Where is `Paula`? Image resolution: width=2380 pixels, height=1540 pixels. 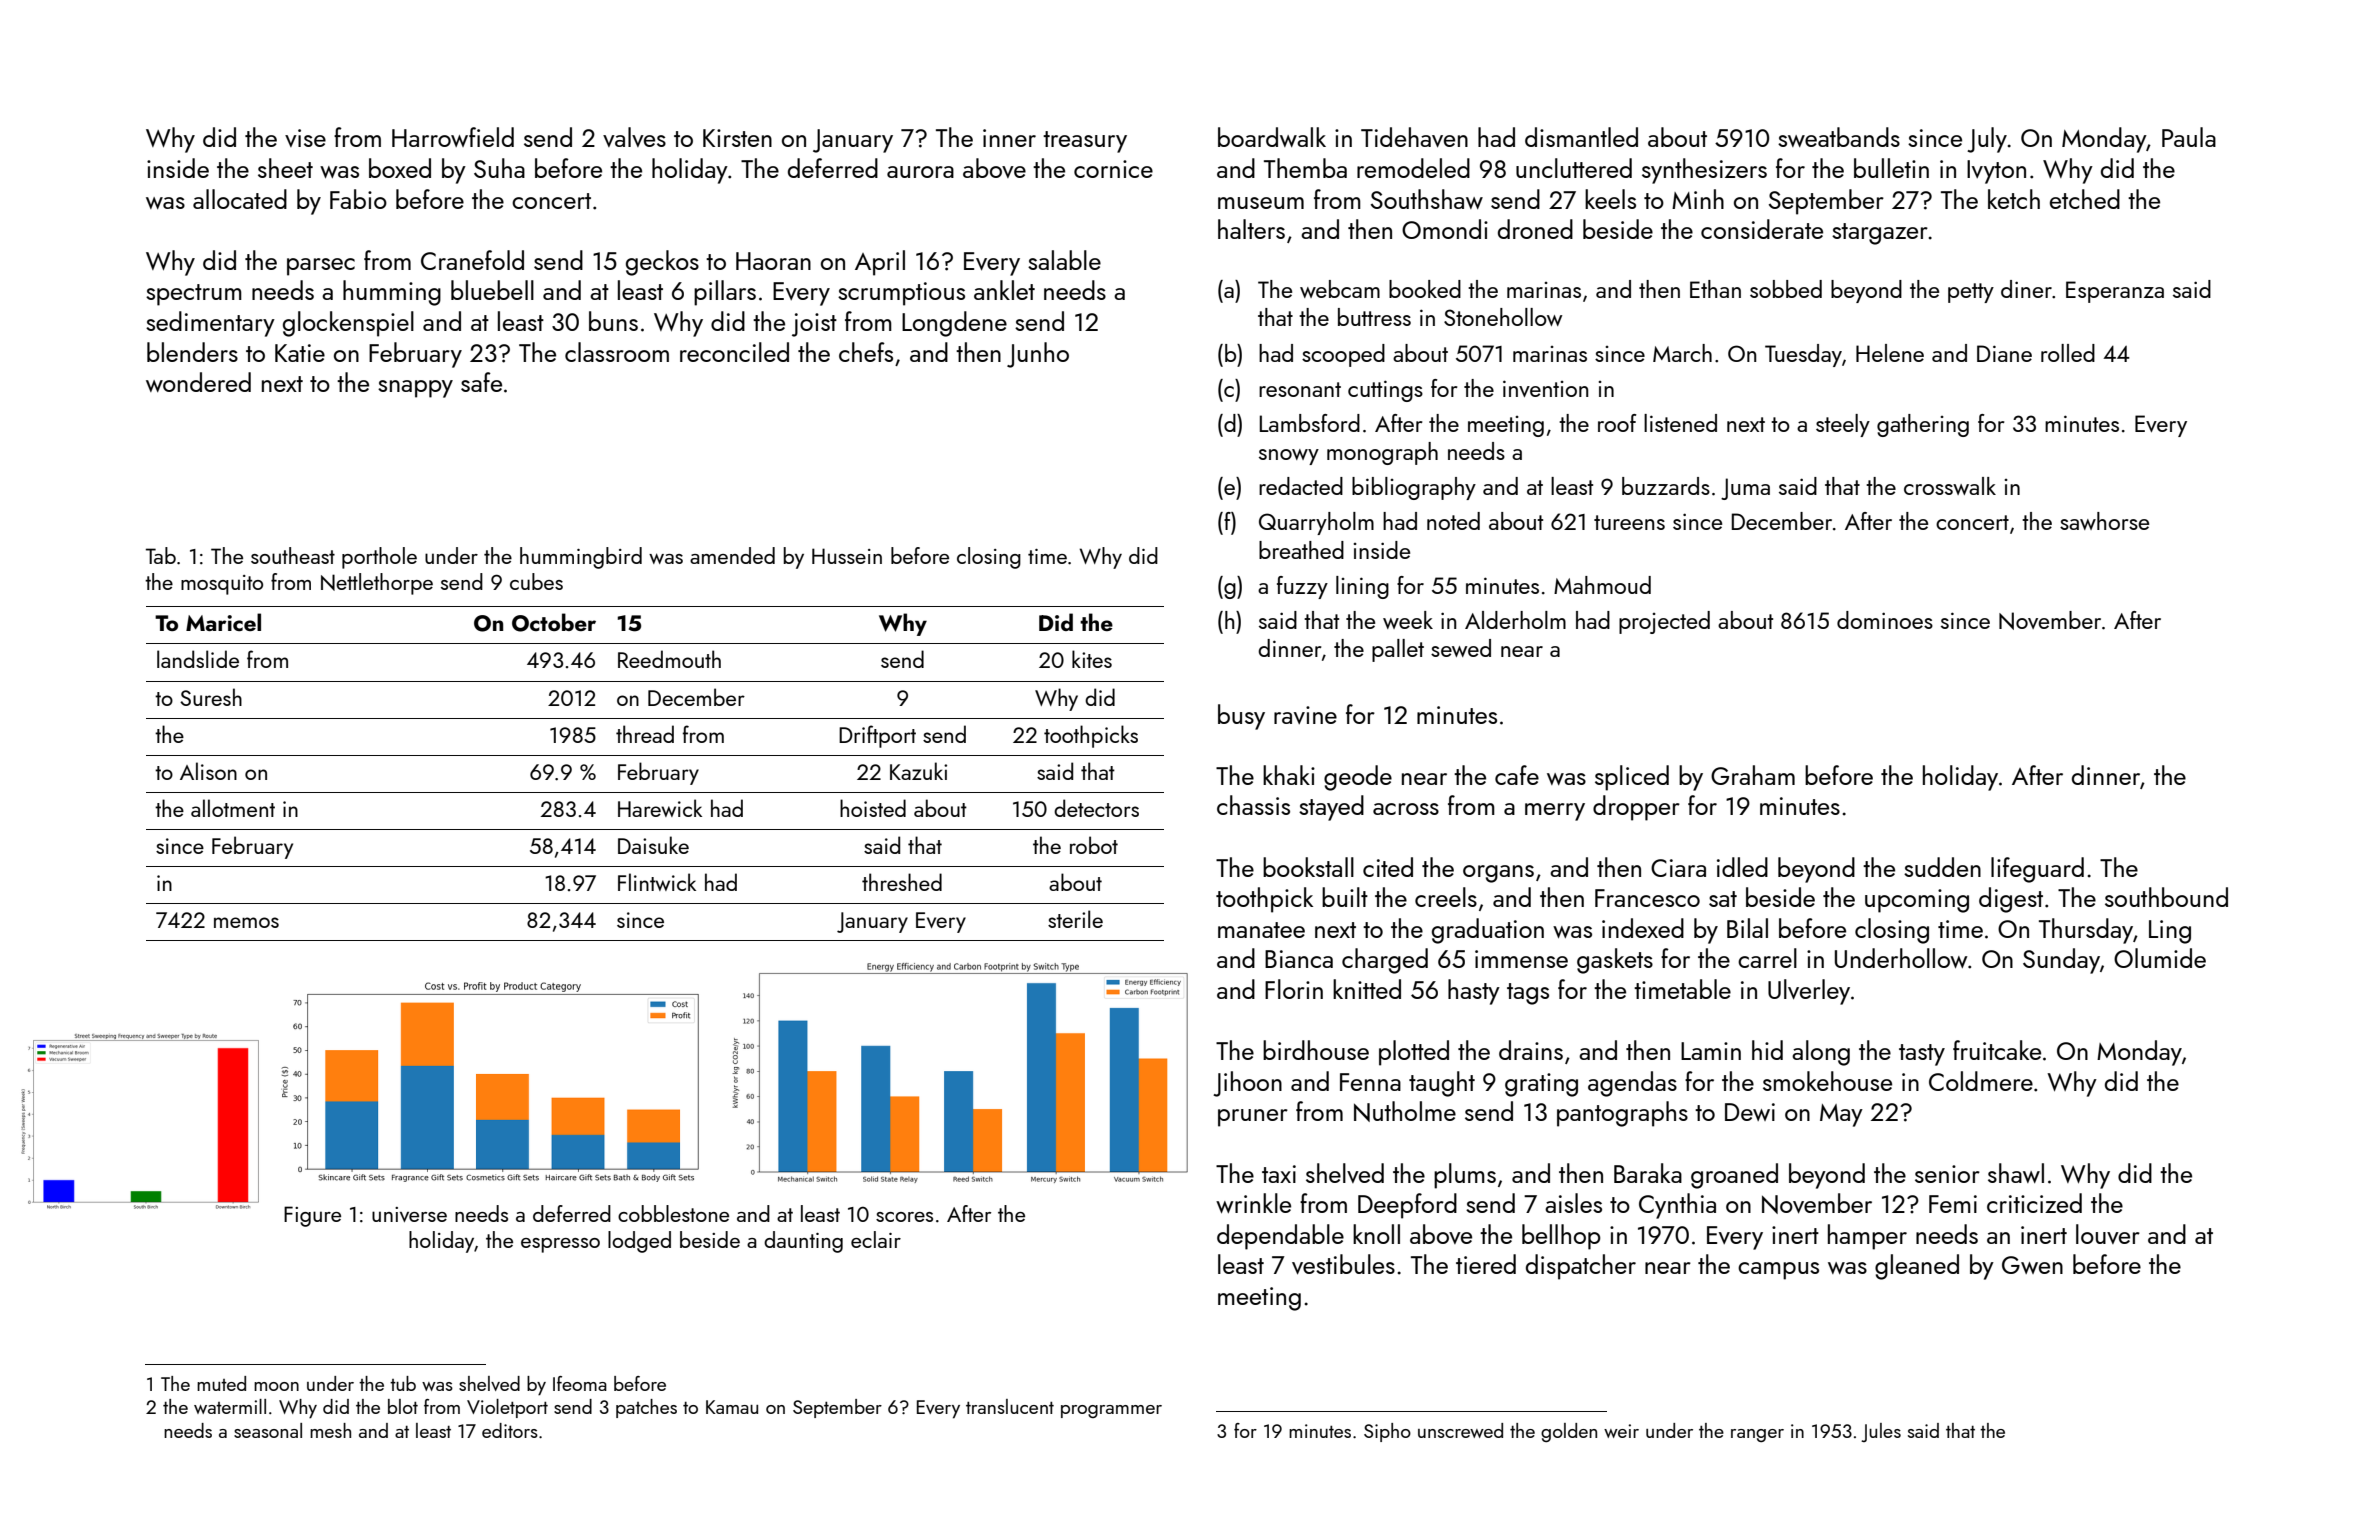
Paula is located at coordinates (2189, 137).
